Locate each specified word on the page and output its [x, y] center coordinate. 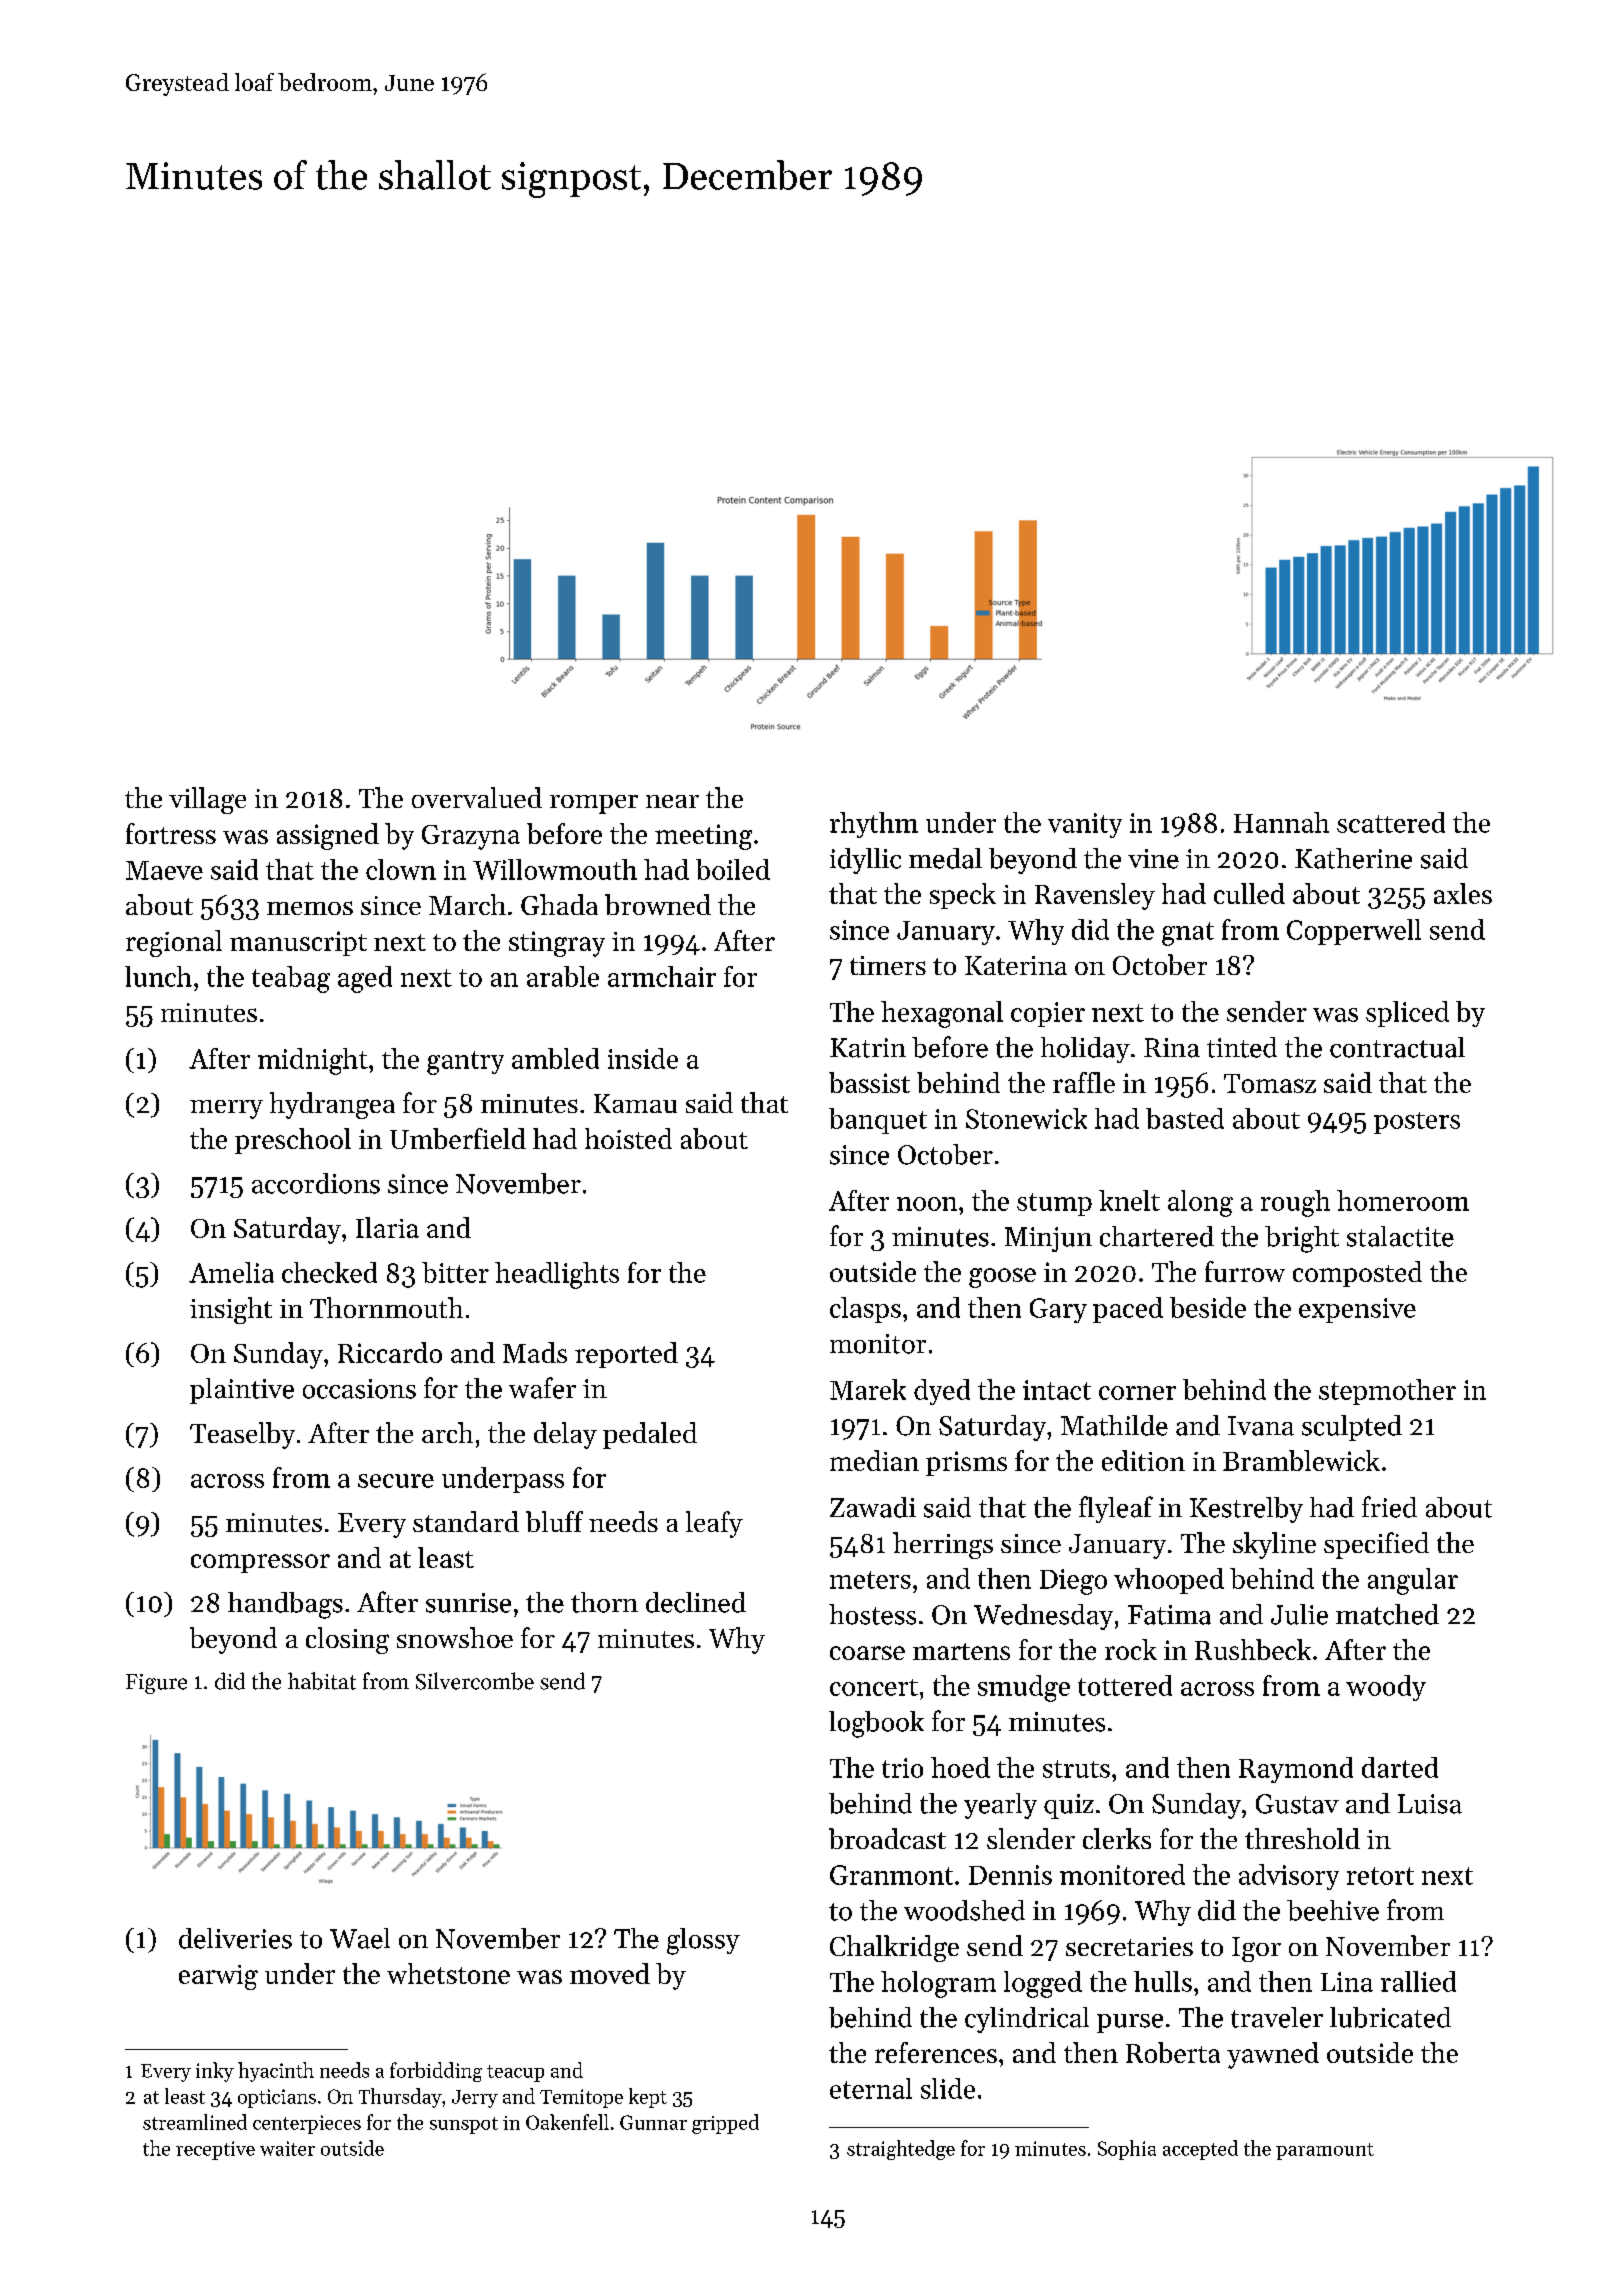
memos [310, 908]
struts [1076, 1769]
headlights [557, 1275]
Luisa [1430, 1804]
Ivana [1261, 1426]
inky [215, 2072]
